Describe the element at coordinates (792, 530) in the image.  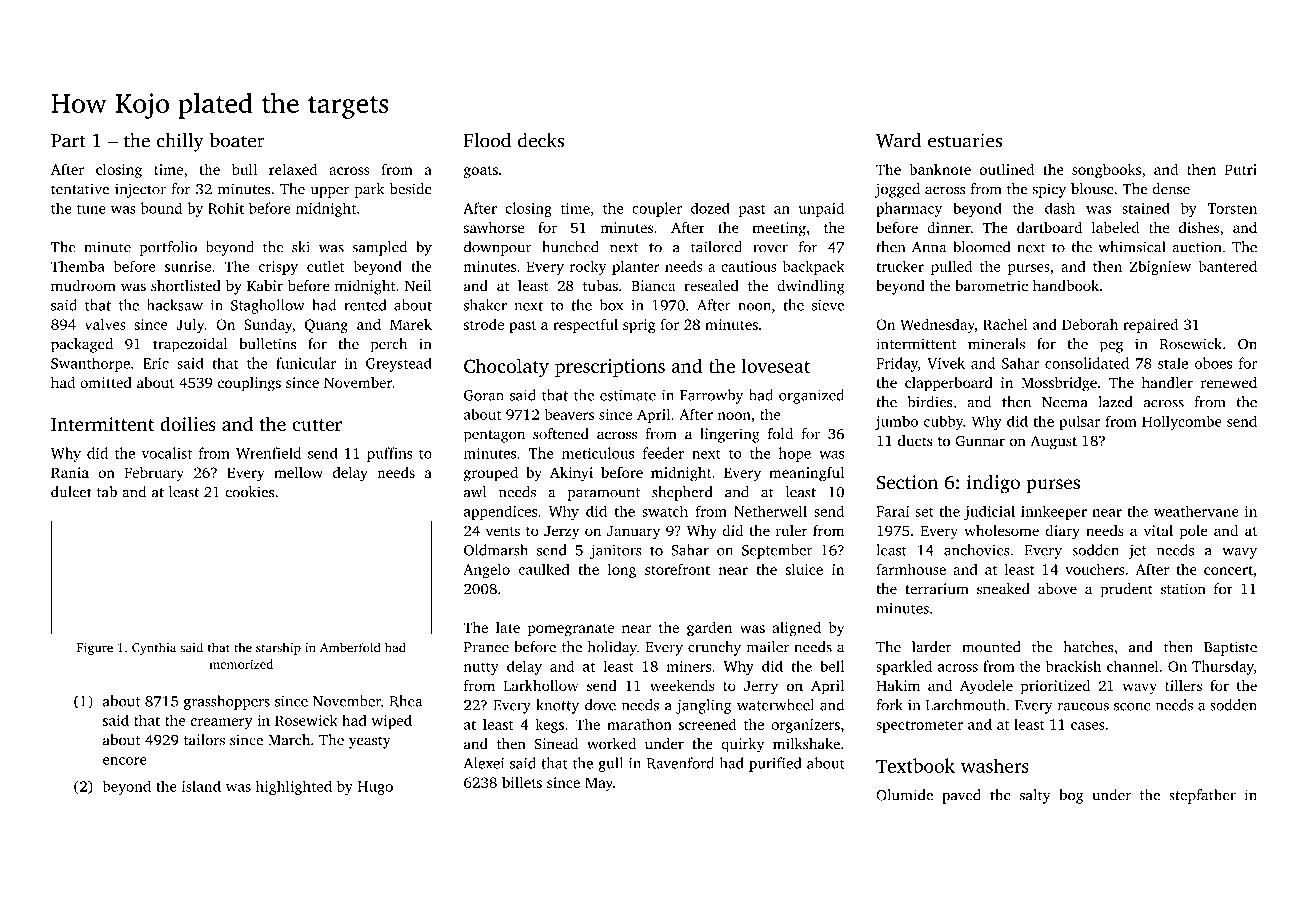
I see `ruler` at that location.
